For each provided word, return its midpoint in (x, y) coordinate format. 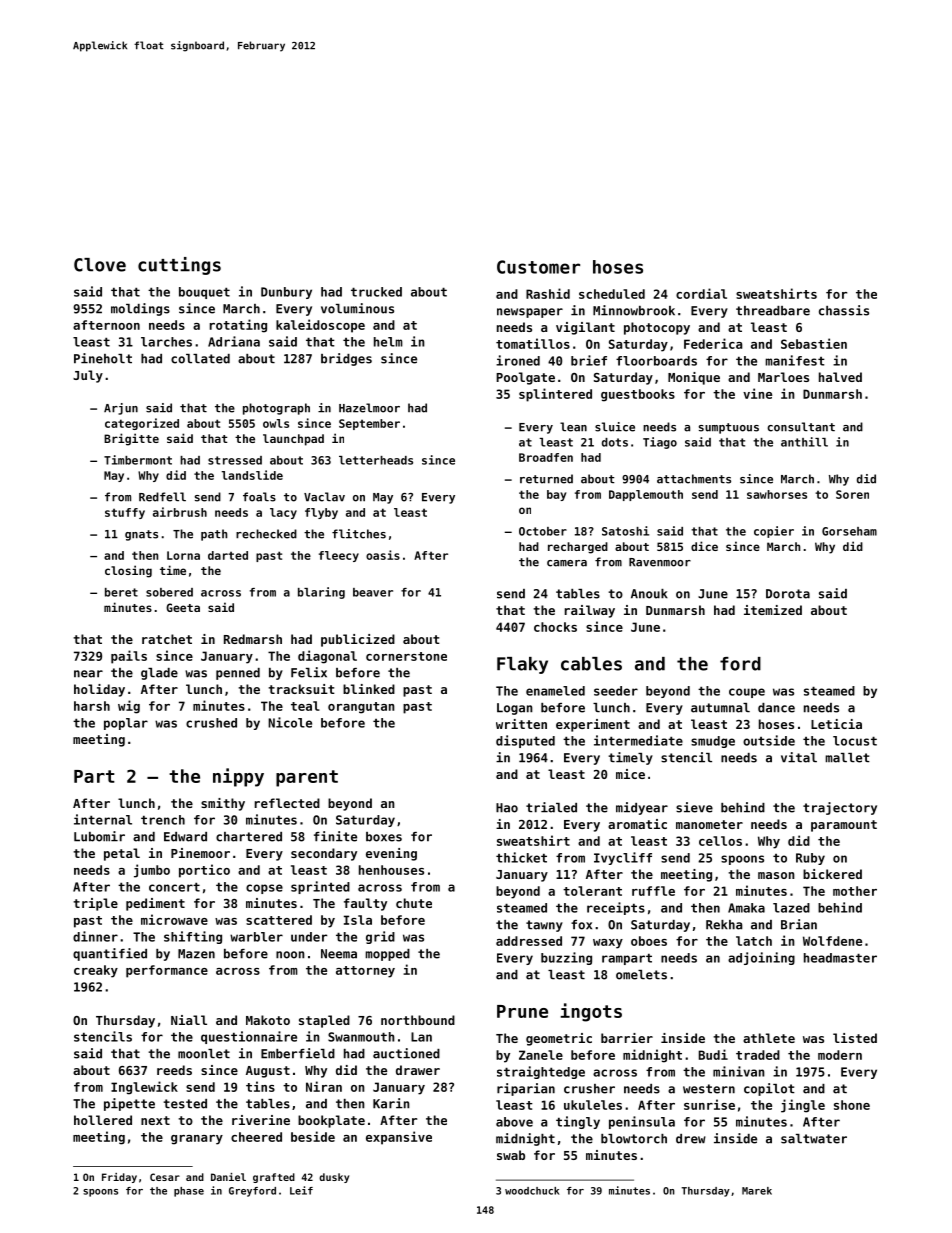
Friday (119, 1178)
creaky (96, 971)
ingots (591, 1012)
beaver (373, 592)
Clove (100, 265)
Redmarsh (253, 639)
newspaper (530, 313)
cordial (701, 293)
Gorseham (849, 531)
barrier (627, 1038)
